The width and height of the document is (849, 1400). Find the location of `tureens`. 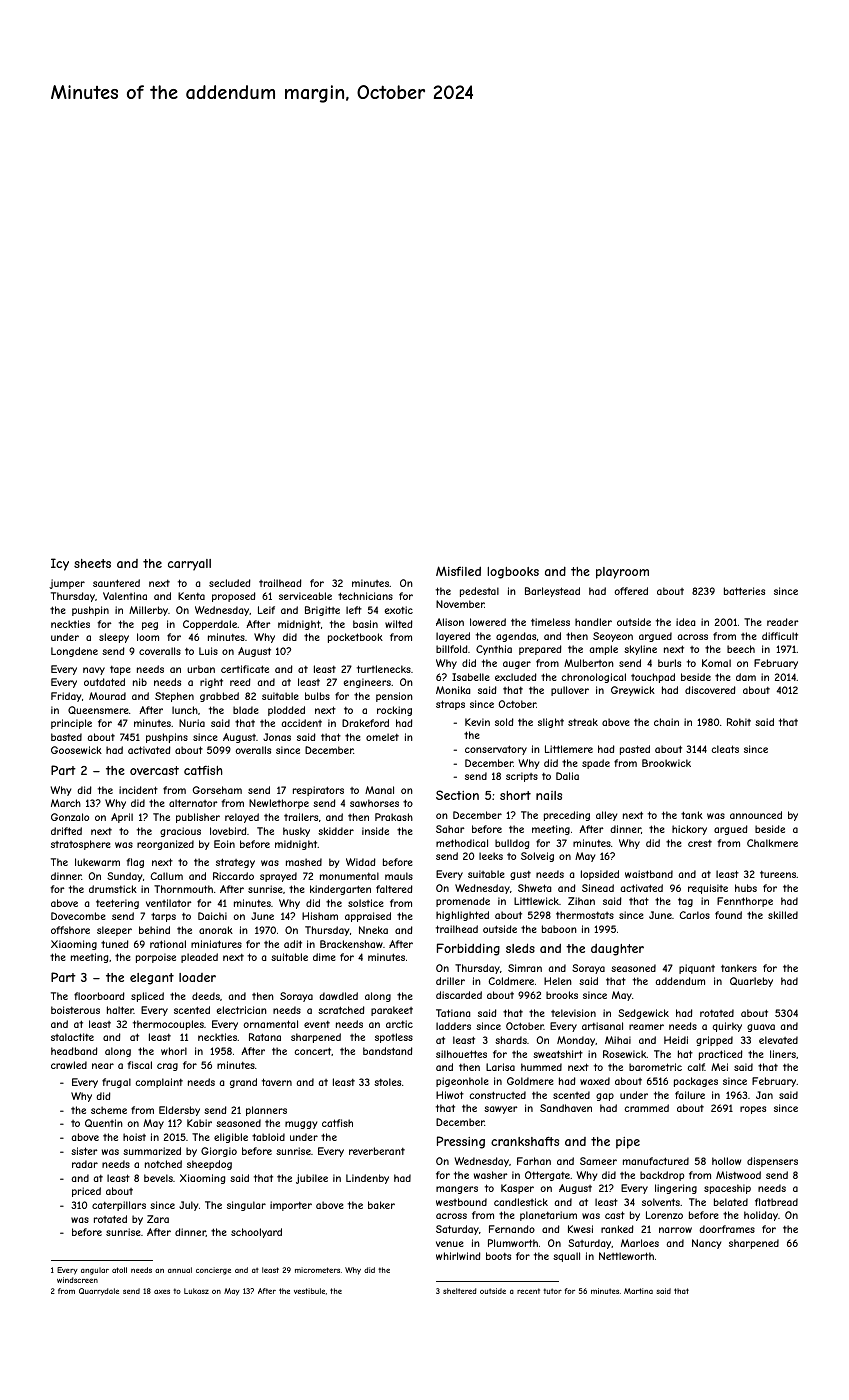

tureens is located at coordinates (778, 874).
